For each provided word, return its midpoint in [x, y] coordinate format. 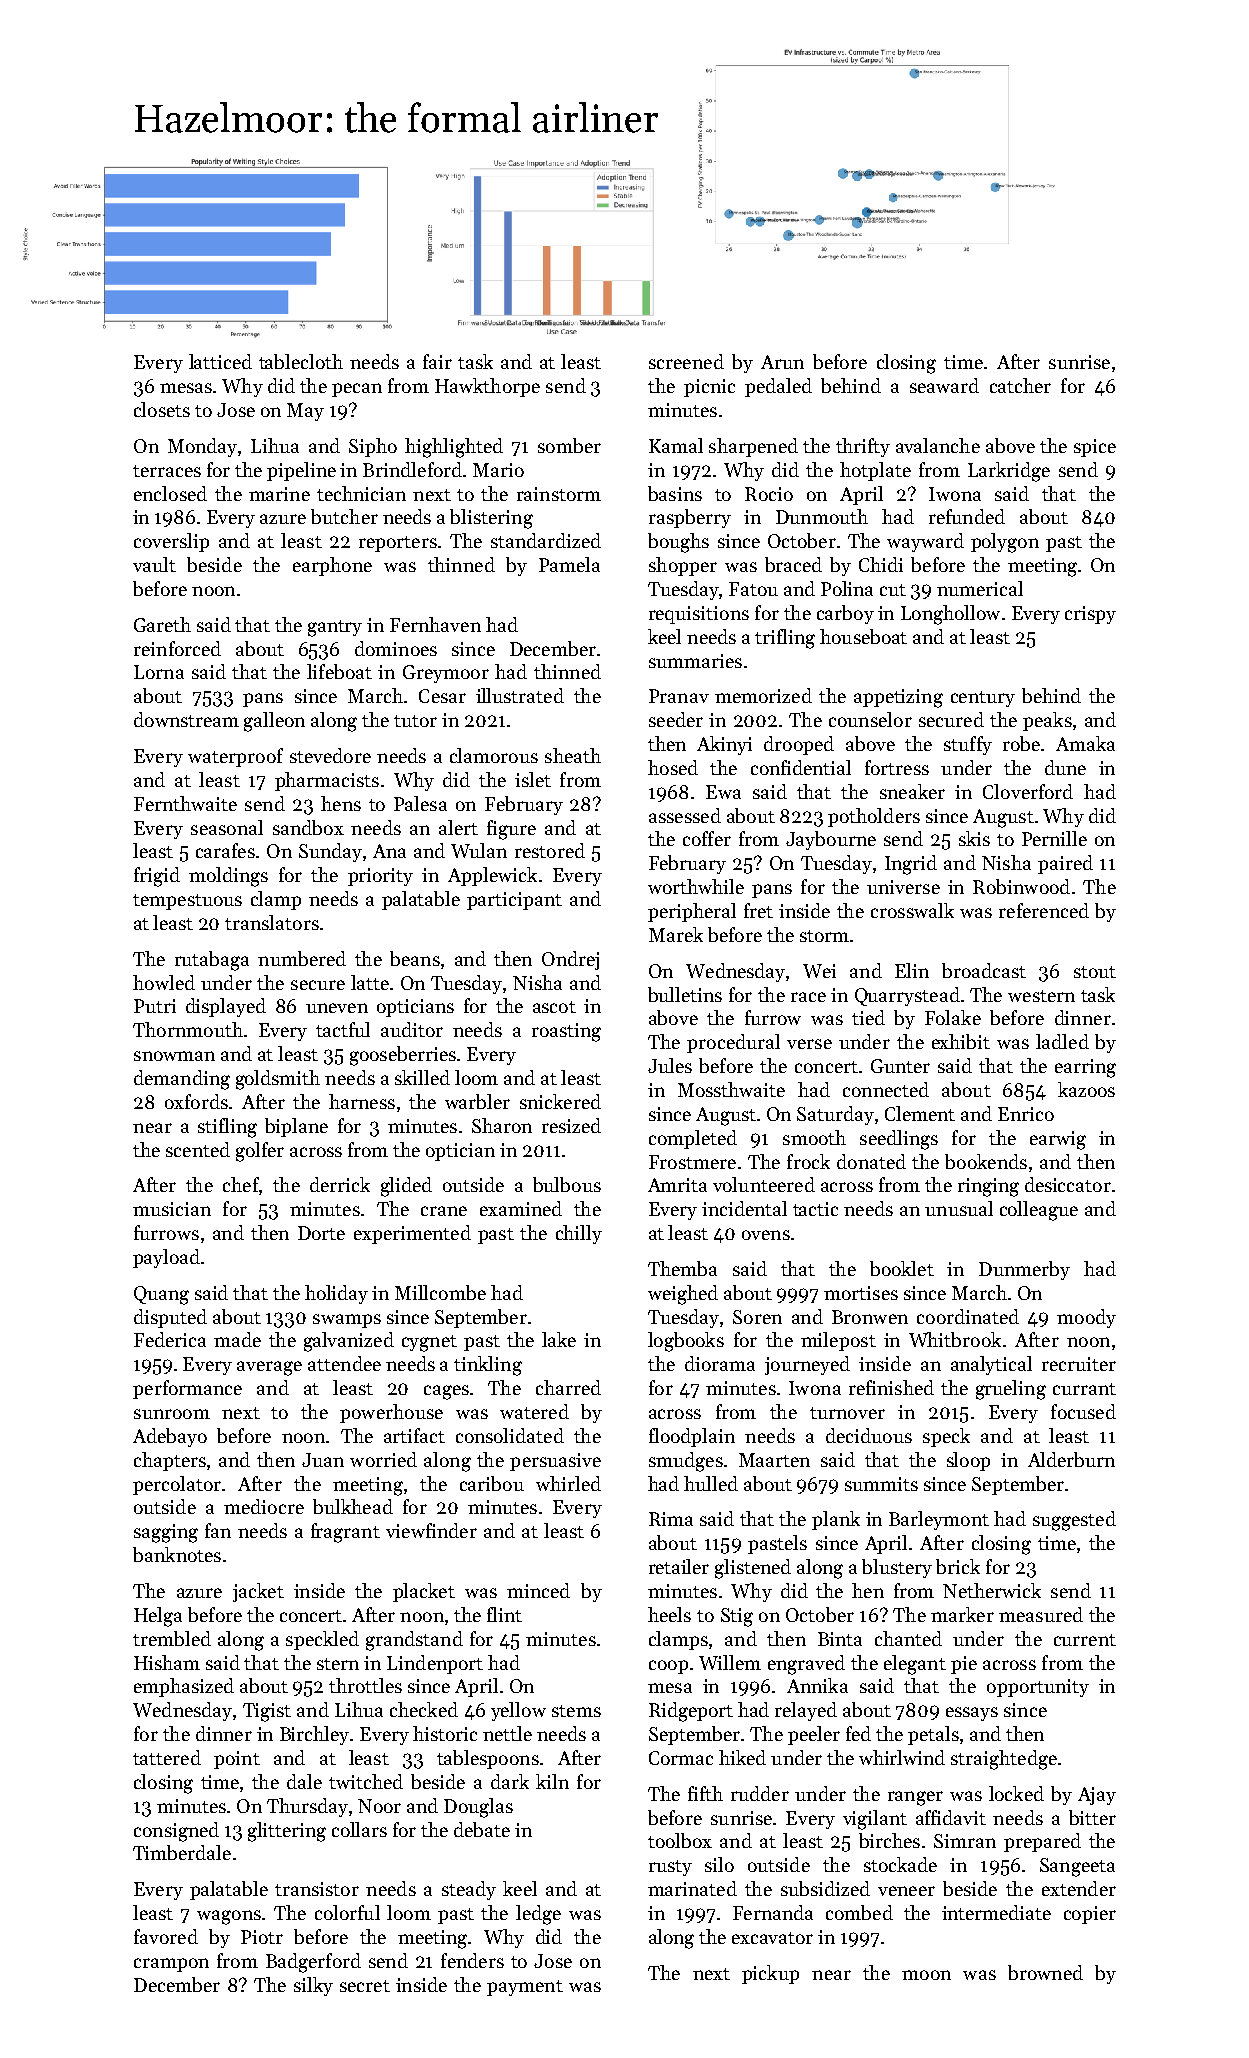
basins [675, 493]
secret [365, 1986]
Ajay [1097, 1796]
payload [166, 1258]
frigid [157, 877]
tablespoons [488, 1759]
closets [162, 409]
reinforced [177, 648]
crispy [1090, 615]
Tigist [267, 1712]
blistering [491, 519]
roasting [566, 1032]
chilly [579, 1234]
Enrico [1026, 1114]
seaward [944, 385]
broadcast [984, 970]
